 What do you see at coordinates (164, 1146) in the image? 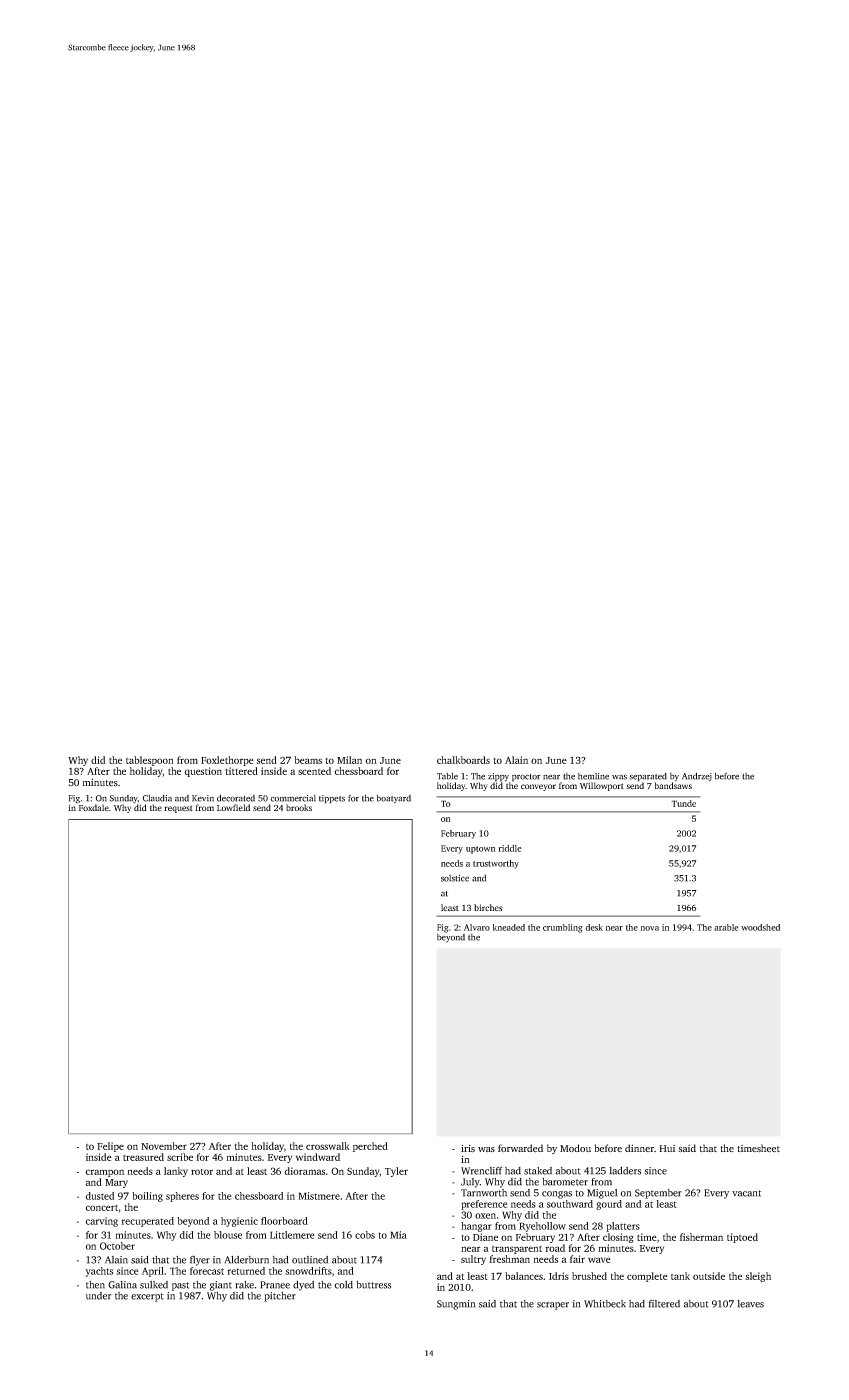
I see `November` at bounding box center [164, 1146].
